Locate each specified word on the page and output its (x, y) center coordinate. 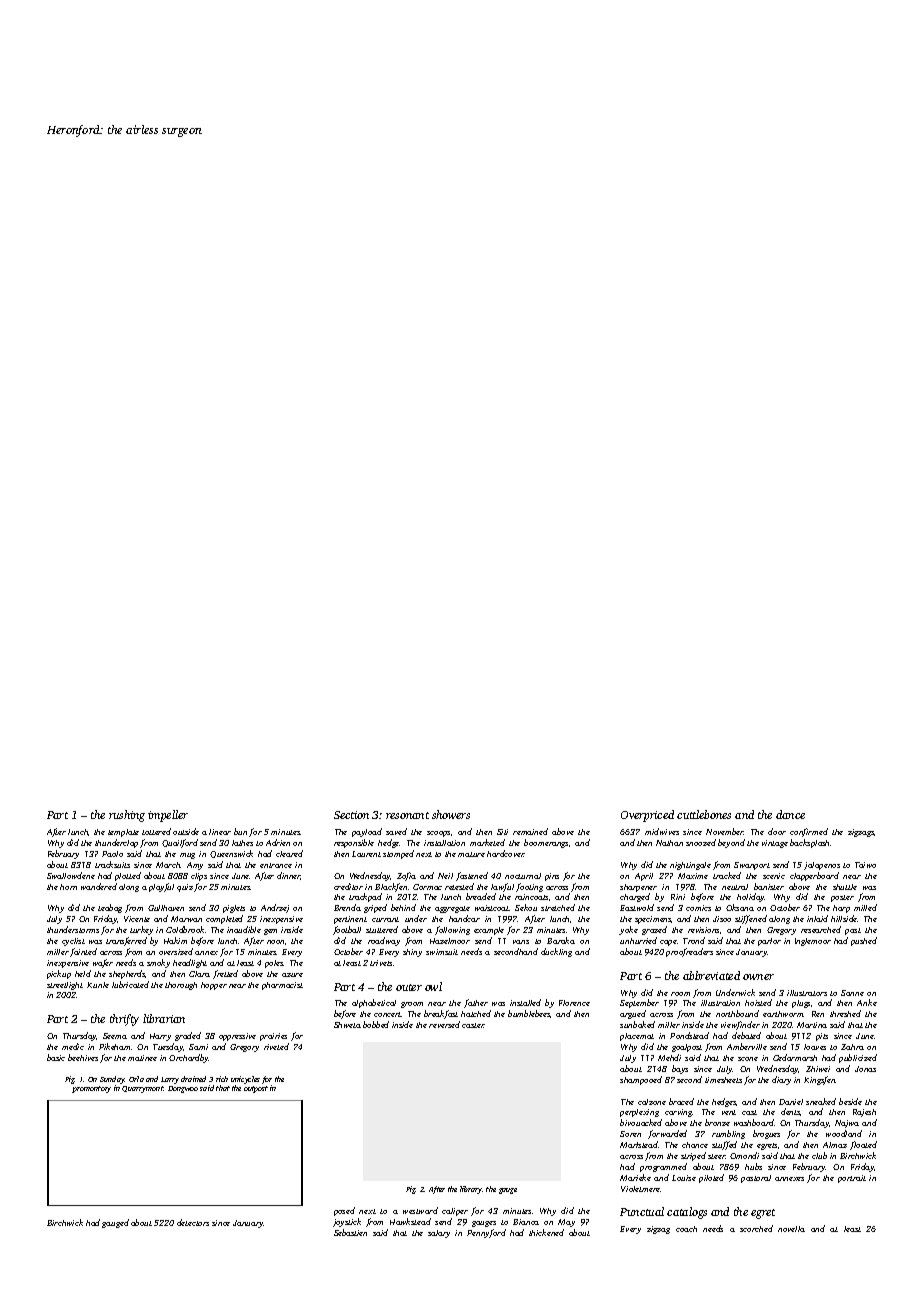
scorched (756, 1228)
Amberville (747, 1046)
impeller (168, 816)
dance (790, 814)
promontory (91, 1089)
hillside (844, 918)
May (566, 1223)
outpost (256, 1089)
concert (388, 1014)
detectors (193, 1222)
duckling (556, 952)
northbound (737, 1013)
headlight (190, 963)
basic (56, 1057)
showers (451, 814)
